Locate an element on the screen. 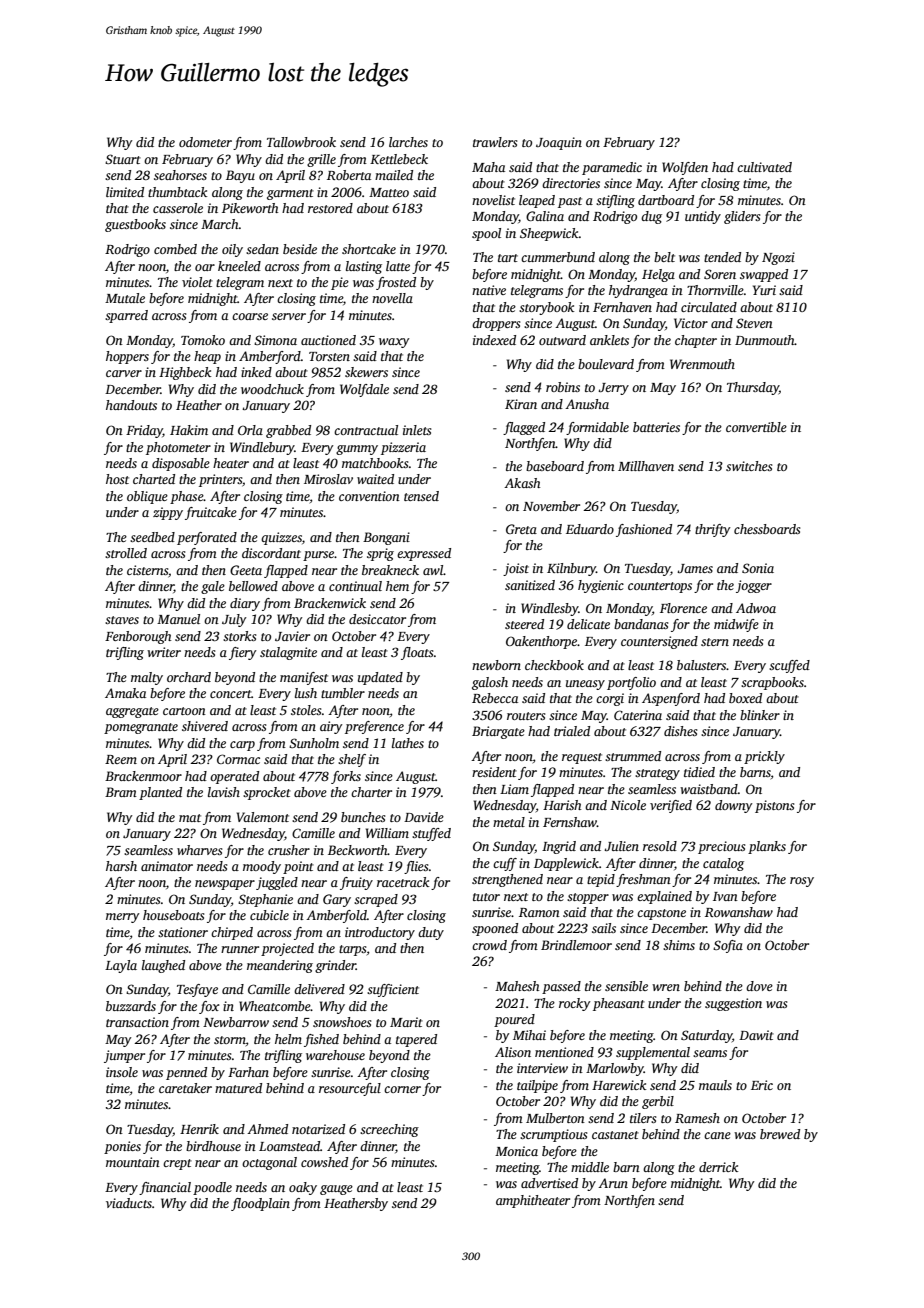  shortcake is located at coordinates (369, 249).
